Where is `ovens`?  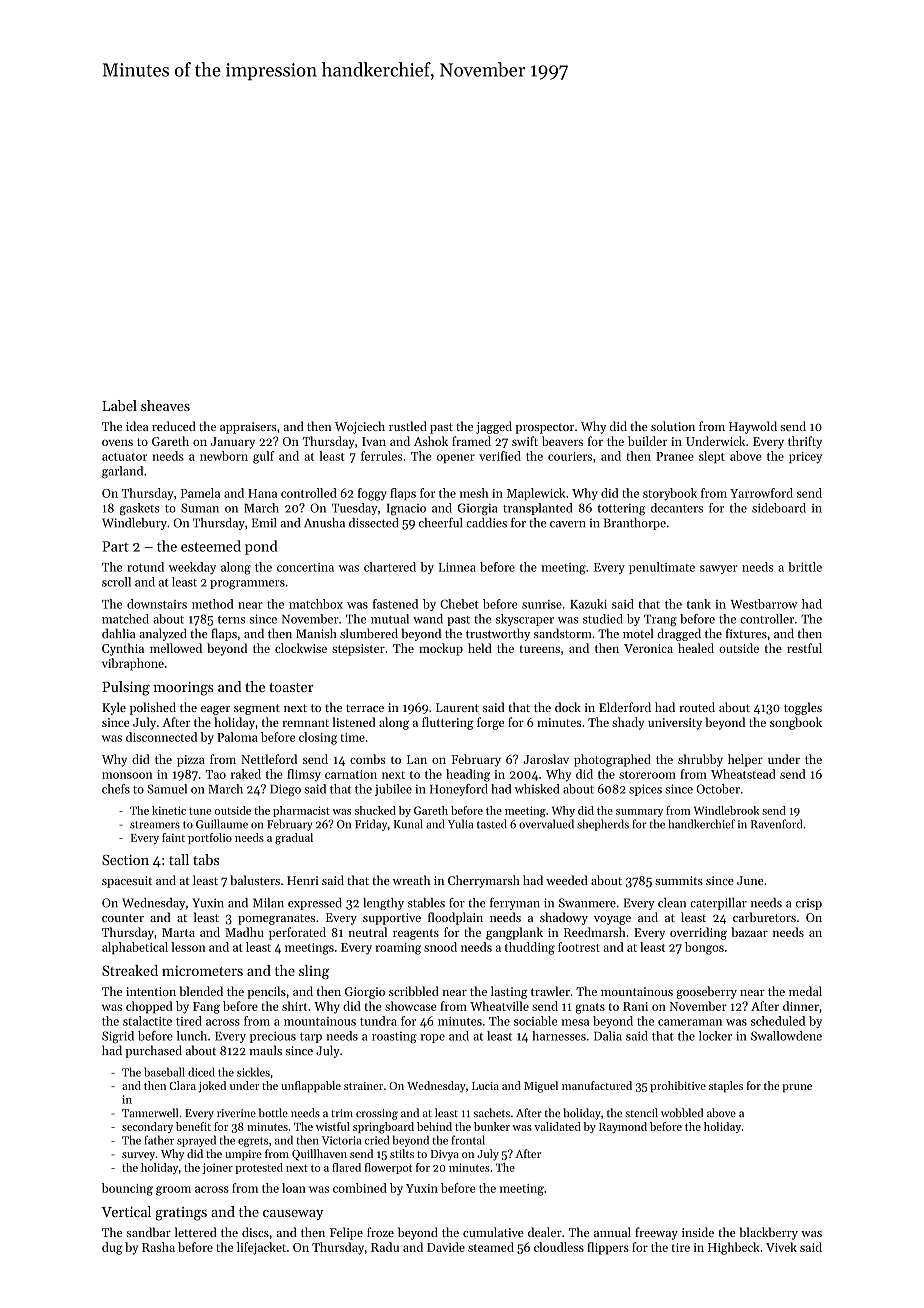 ovens is located at coordinates (117, 442).
